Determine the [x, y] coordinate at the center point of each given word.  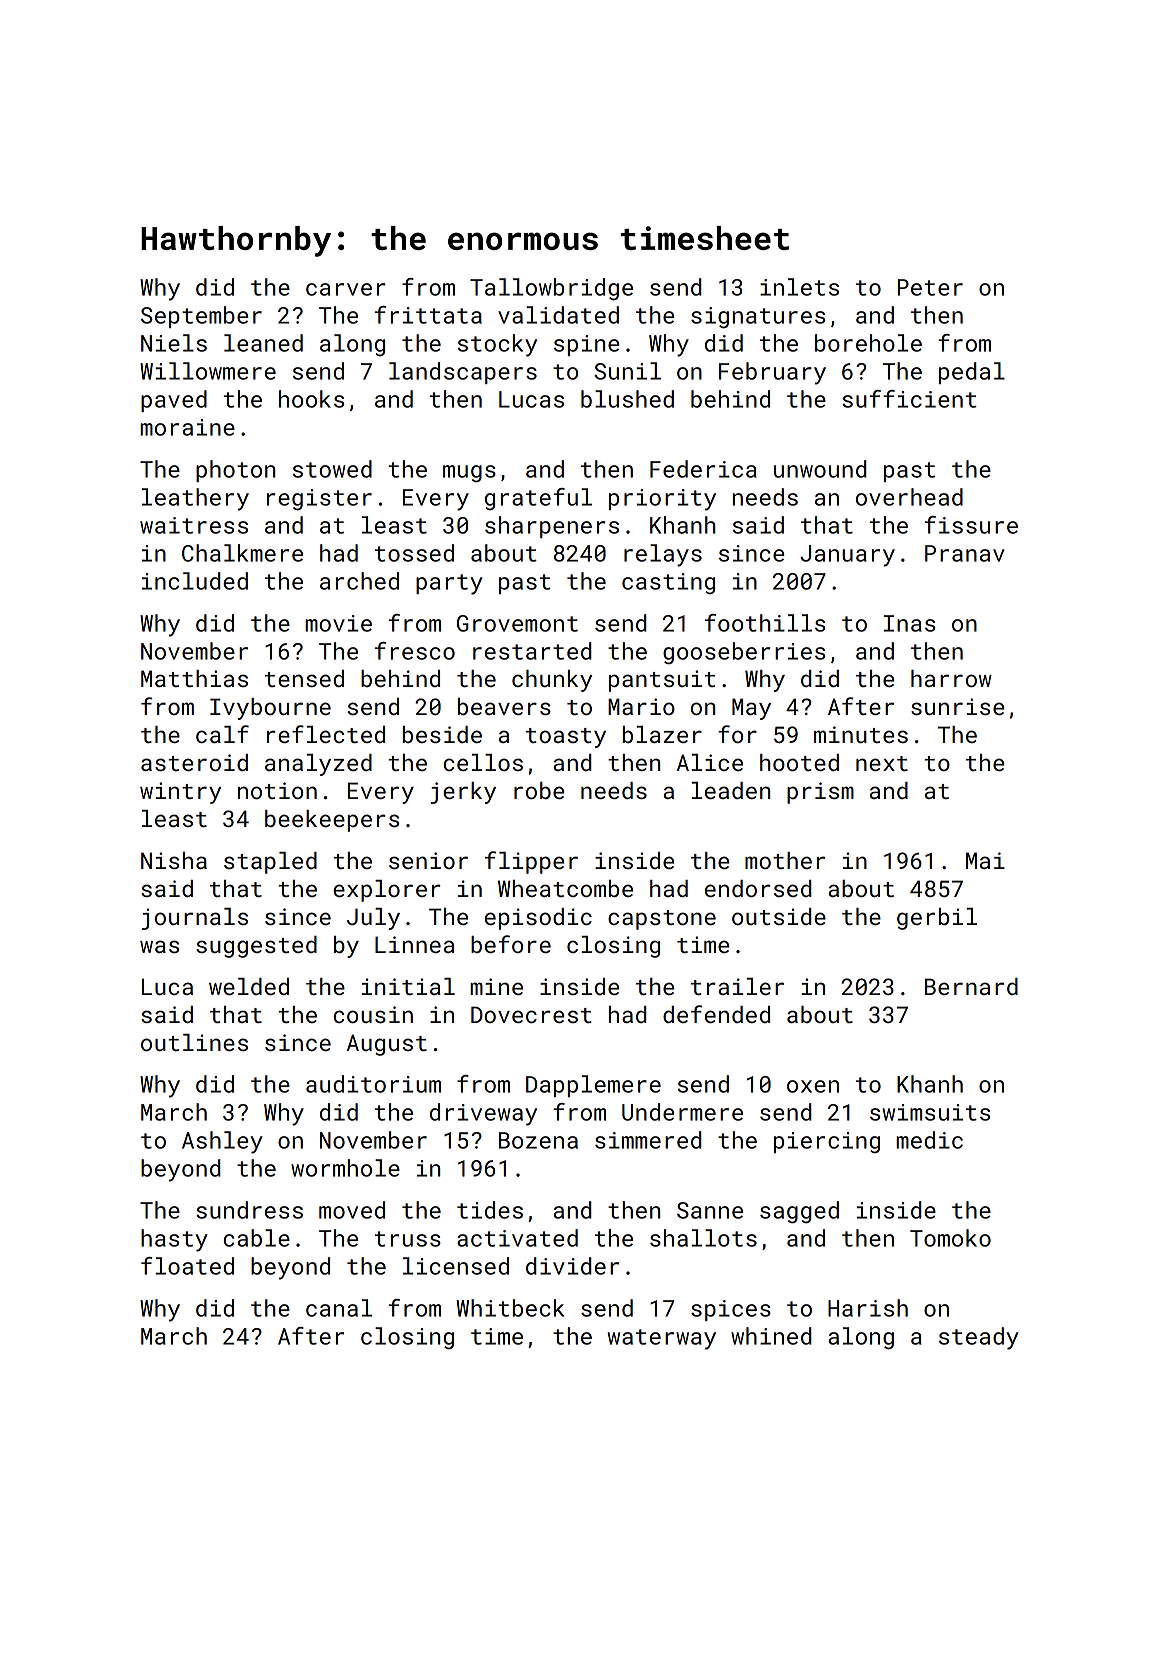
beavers [504, 706]
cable [257, 1238]
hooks [311, 399]
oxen [813, 1086]
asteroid [194, 762]
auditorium [373, 1084]
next [882, 763]
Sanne [710, 1210]
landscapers [463, 373]
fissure [971, 525]
